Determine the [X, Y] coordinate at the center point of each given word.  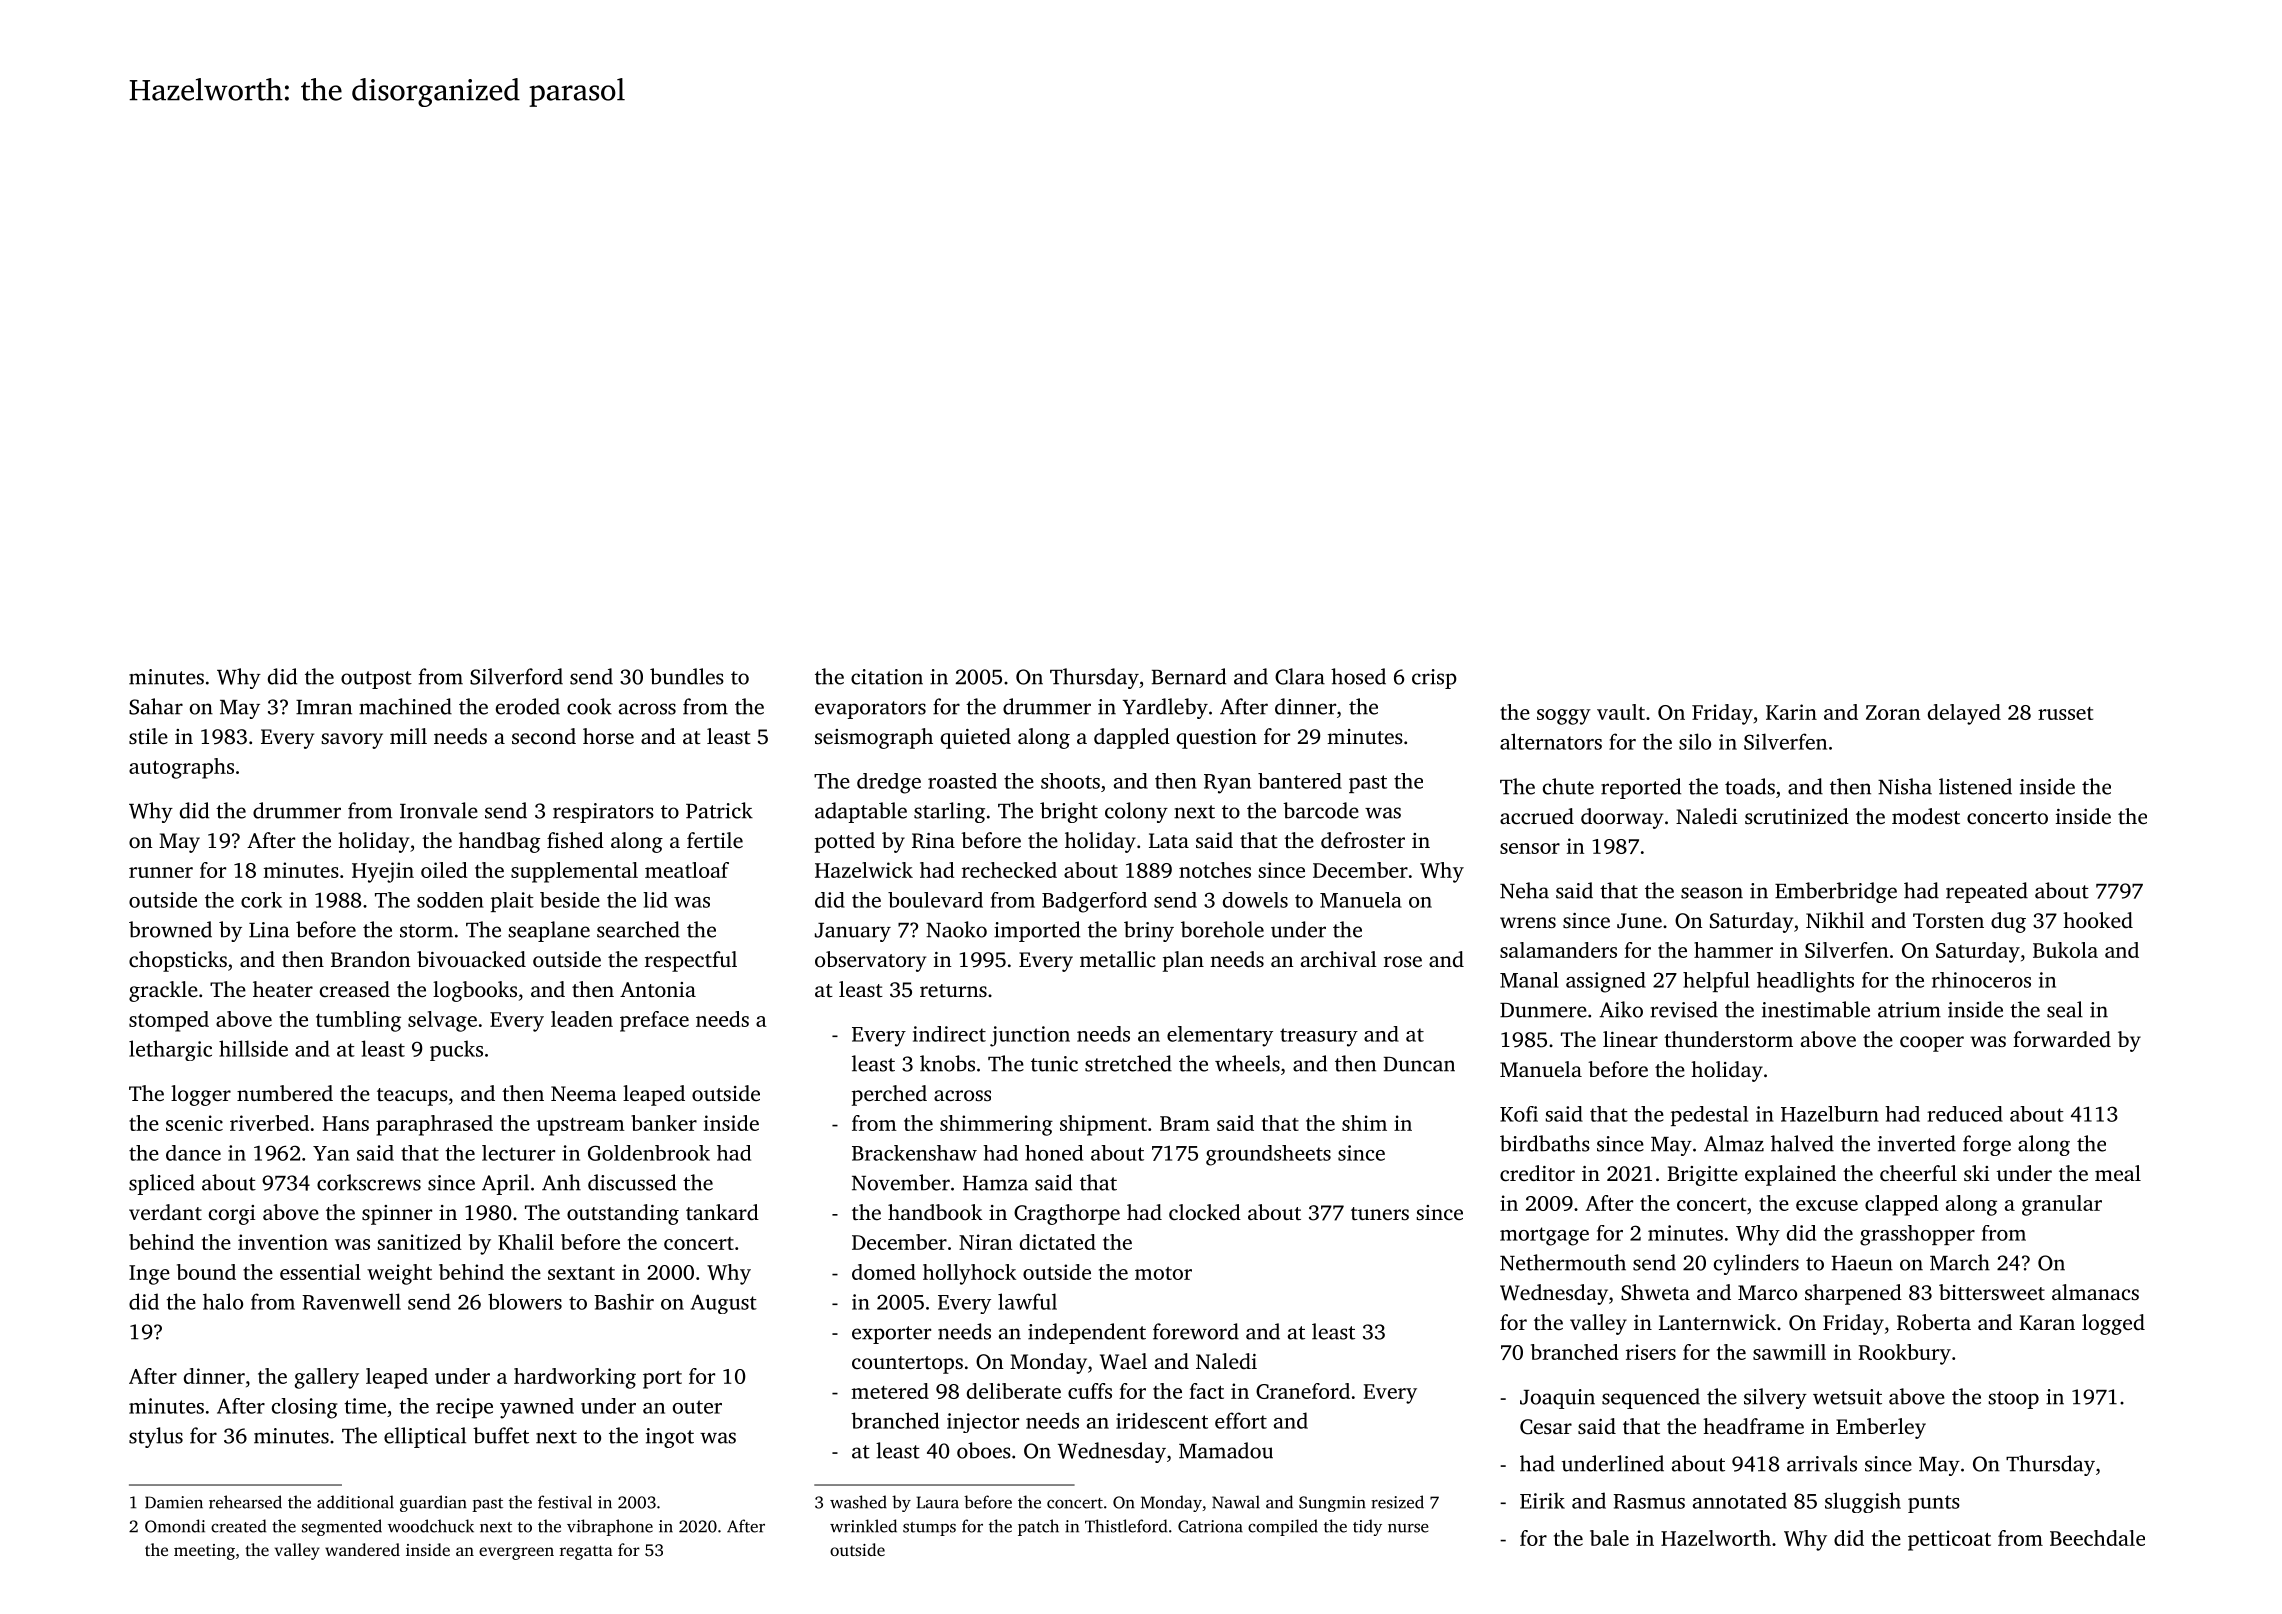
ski [1977, 1173]
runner [161, 872]
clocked [1205, 1212]
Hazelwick [864, 870]
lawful [1027, 1301]
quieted [976, 738]
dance [193, 1153]
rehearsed [245, 1502]
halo [223, 1301]
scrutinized [1797, 816]
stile [148, 736]
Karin [1791, 712]
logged [2113, 1324]
